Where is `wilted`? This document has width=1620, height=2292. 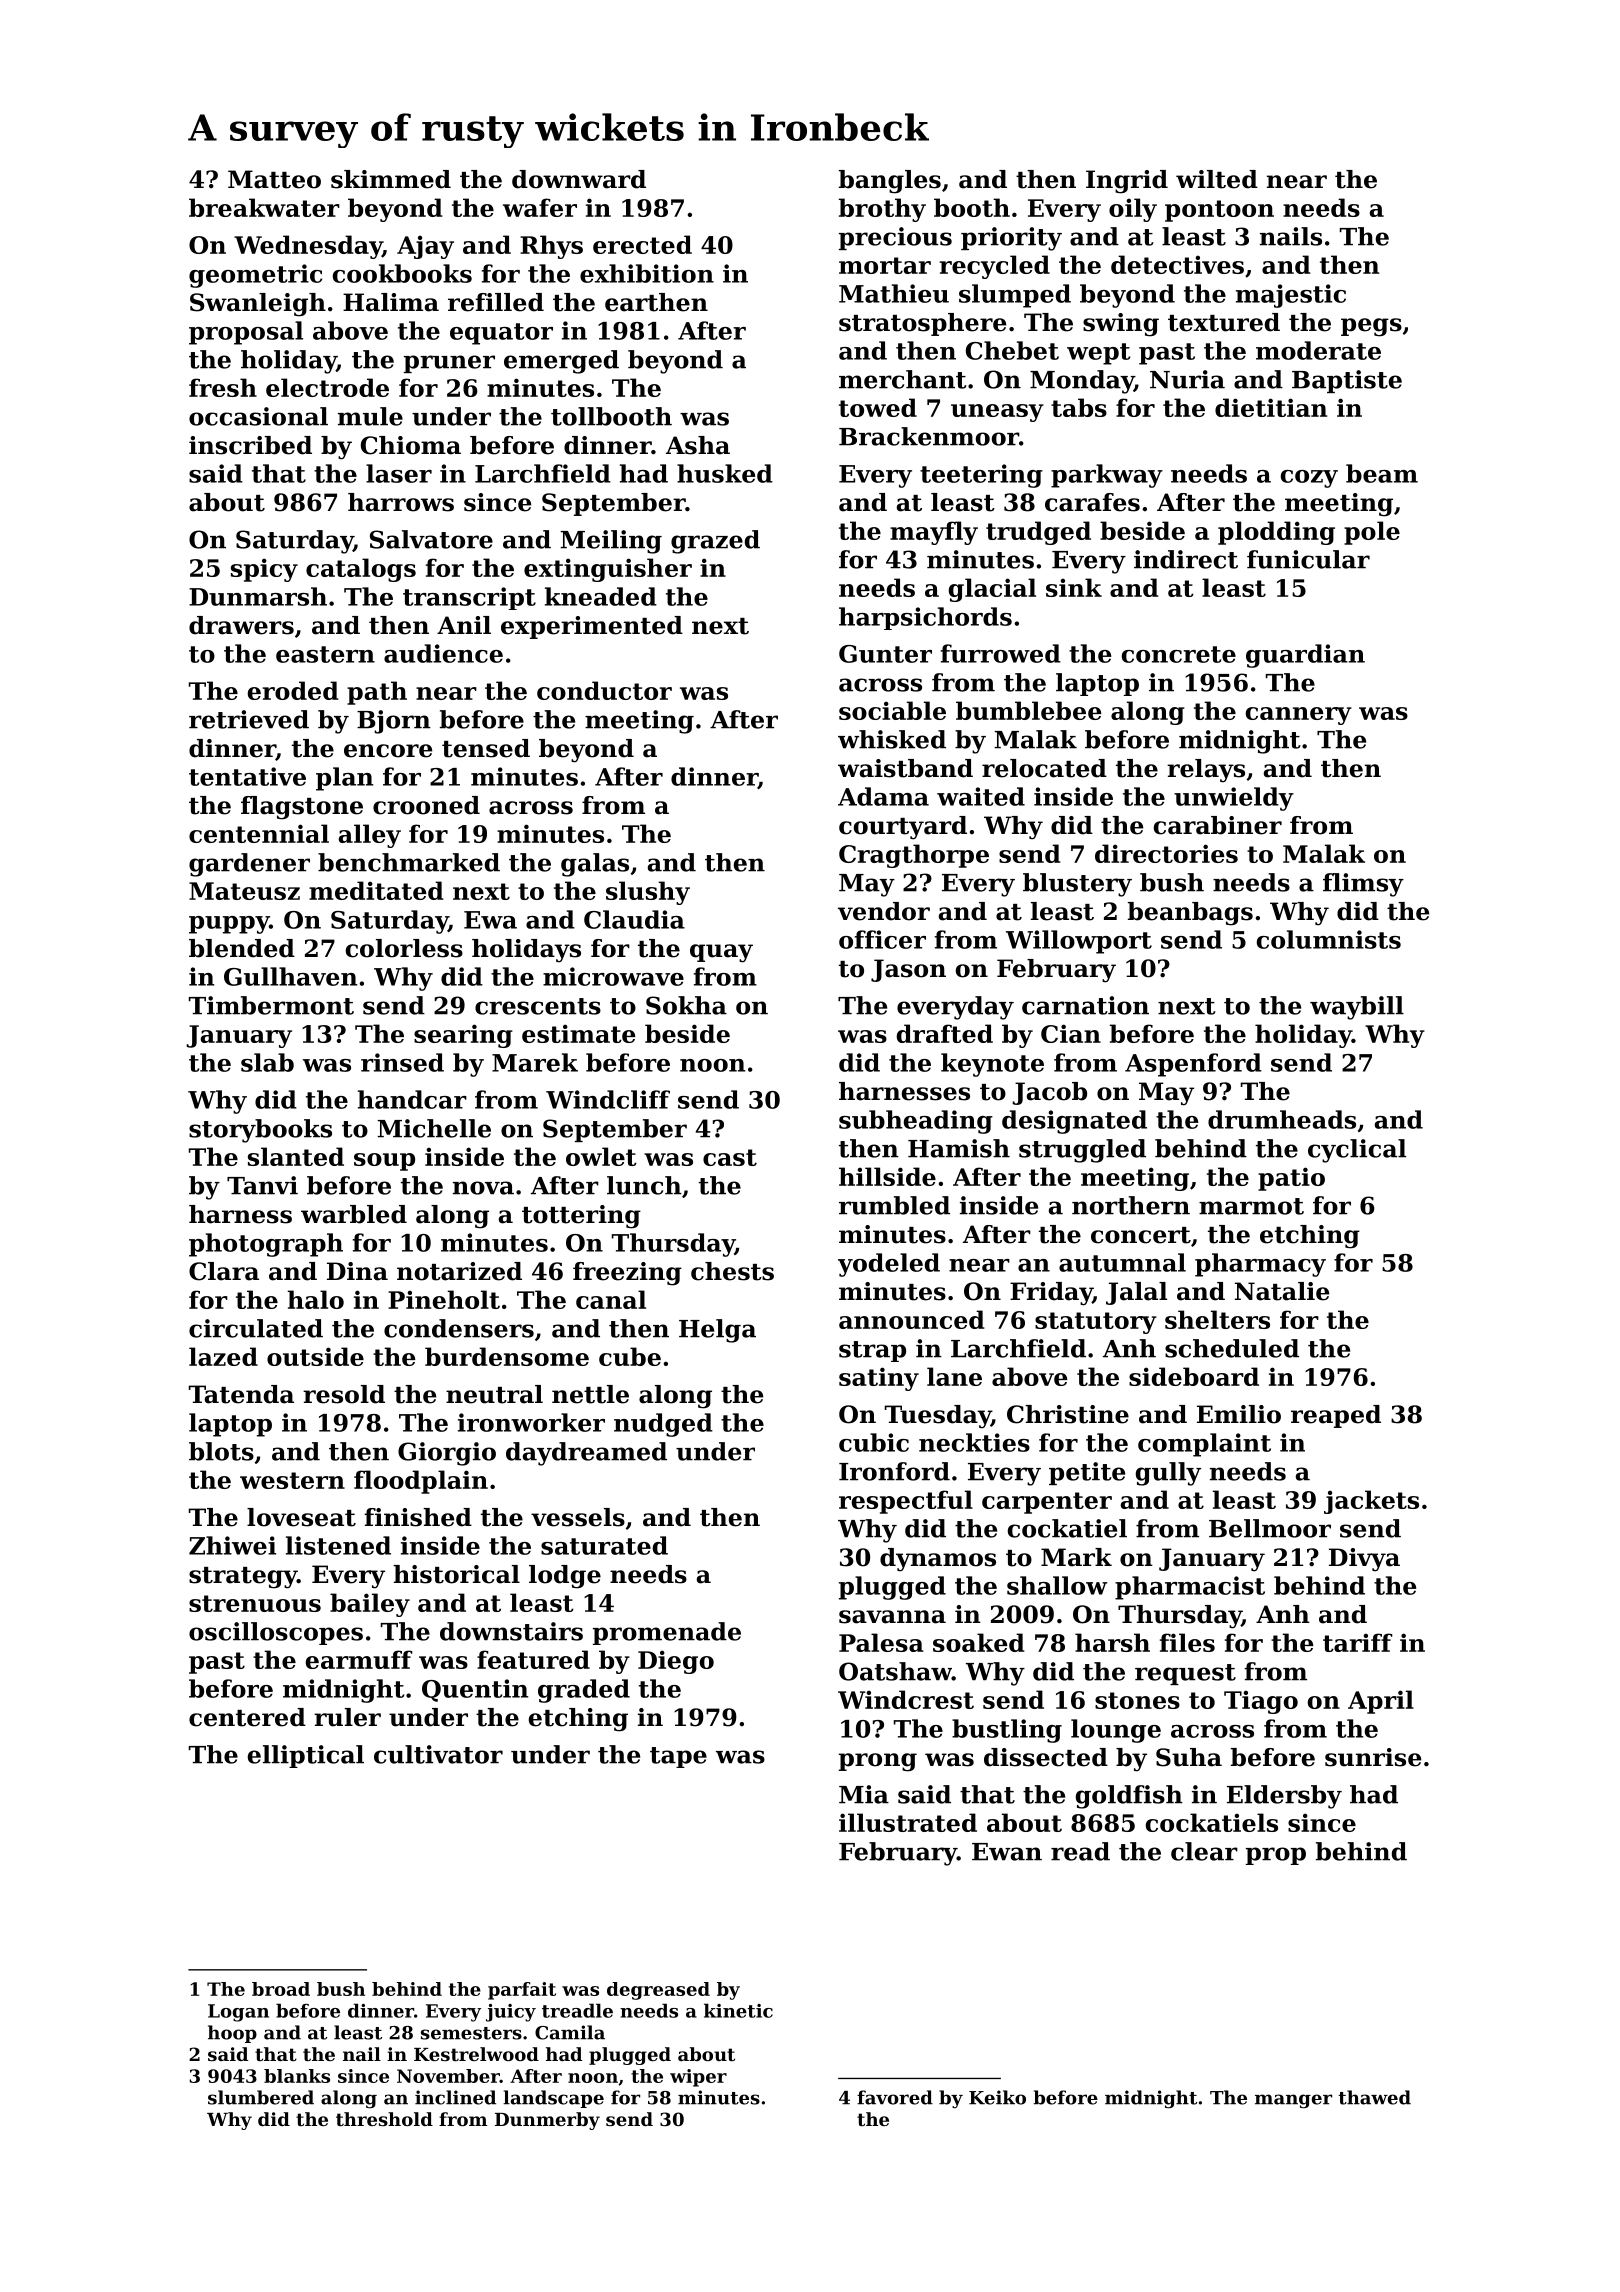 wilted is located at coordinates (1217, 179).
